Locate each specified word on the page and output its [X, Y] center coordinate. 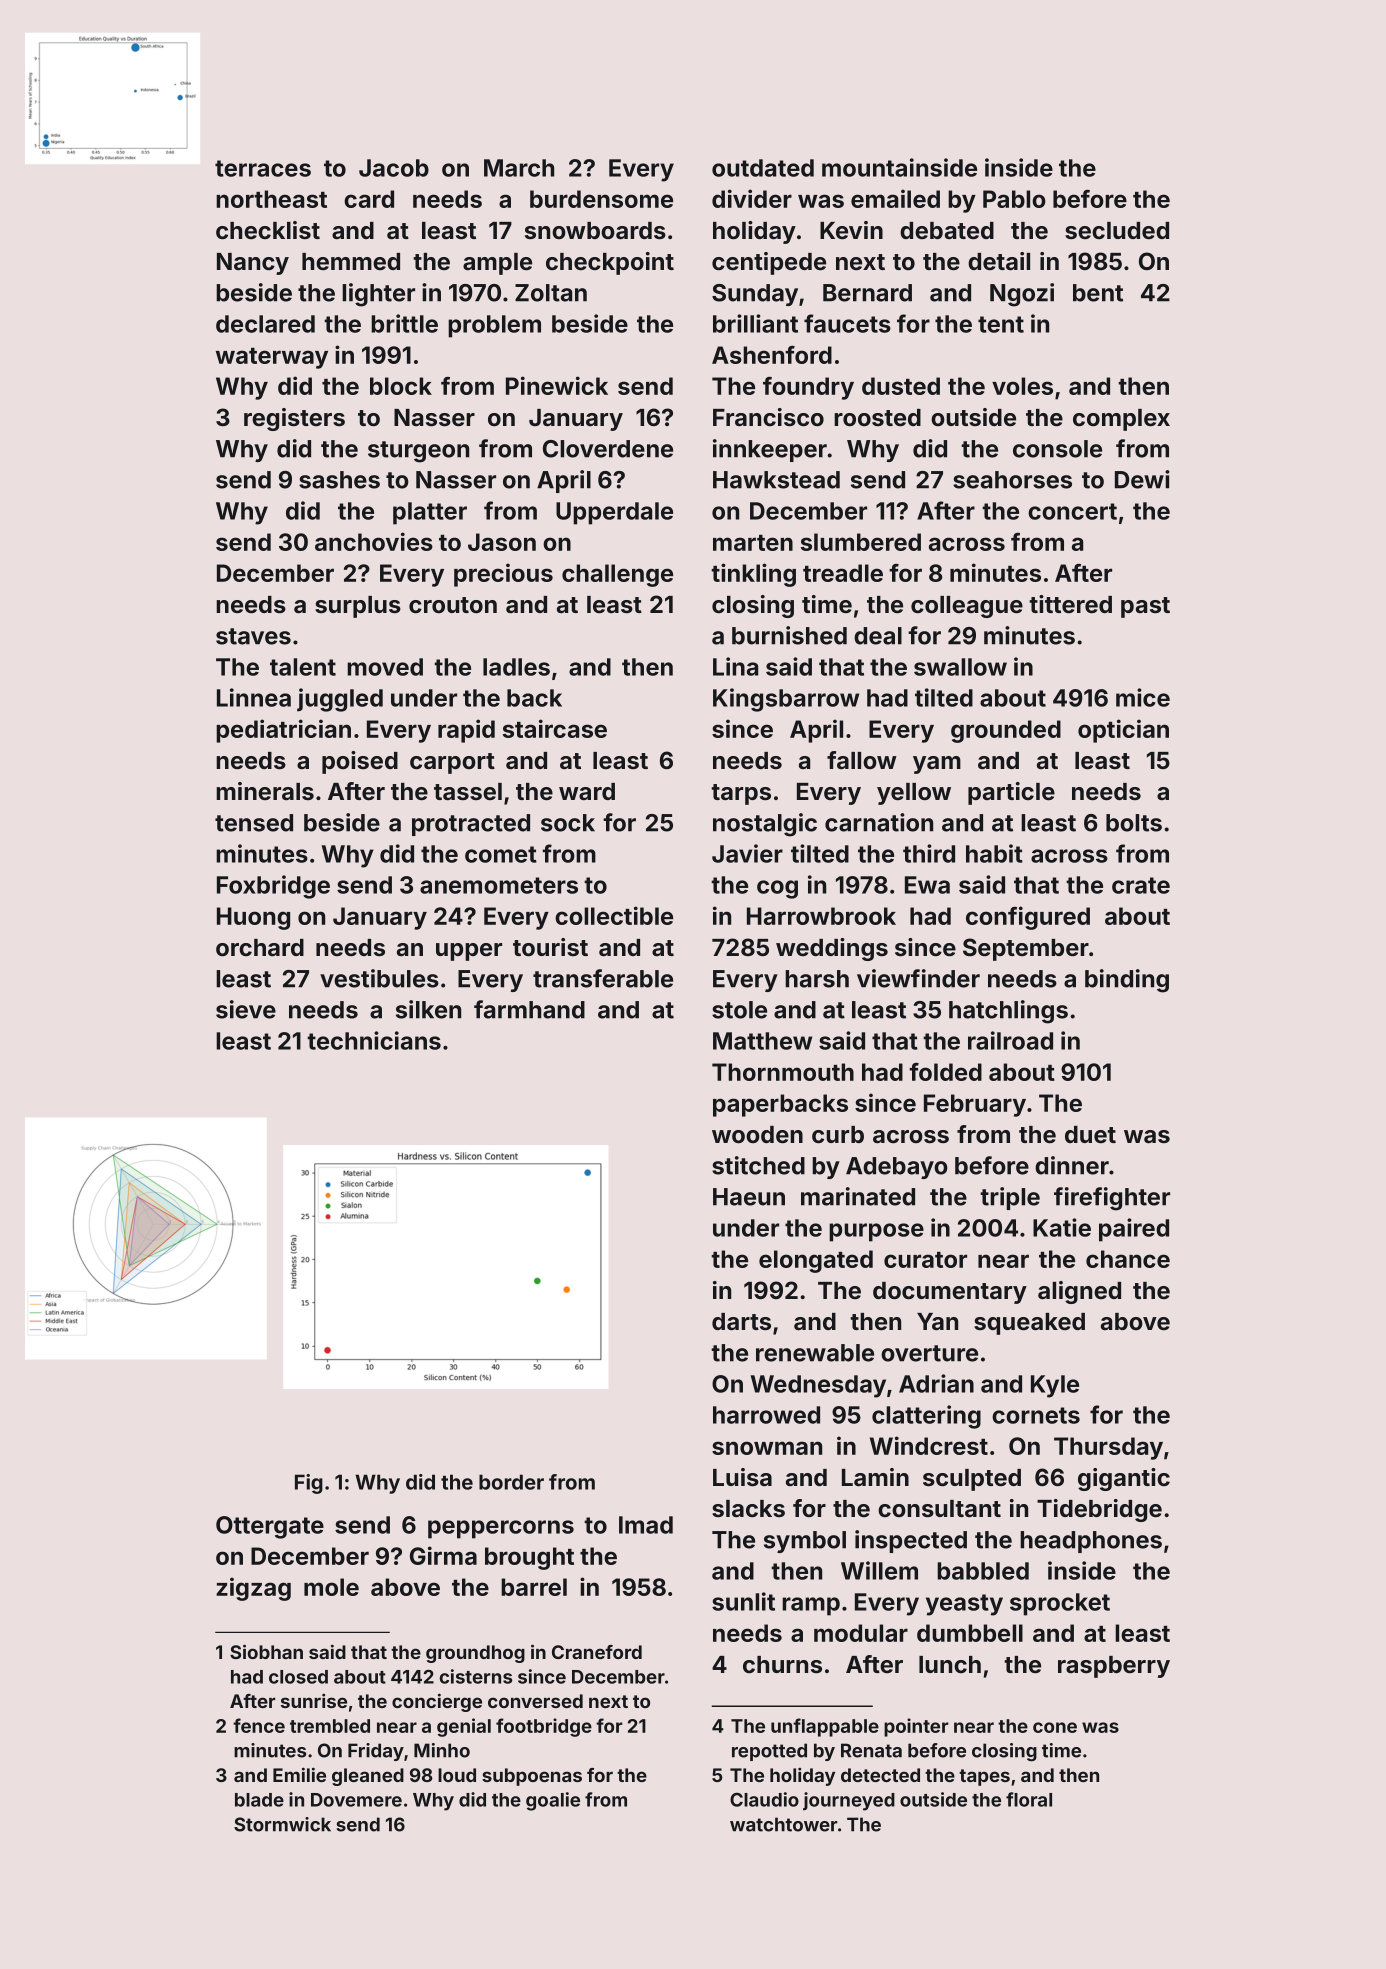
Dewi [1142, 479]
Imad [646, 1525]
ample [497, 264]
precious [503, 575]
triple [1010, 1198]
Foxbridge [273, 887]
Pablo [1014, 199]
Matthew [762, 1041]
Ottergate [270, 1527]
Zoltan [551, 293]
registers [294, 419]
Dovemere [356, 1800]
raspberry [1114, 1667]
